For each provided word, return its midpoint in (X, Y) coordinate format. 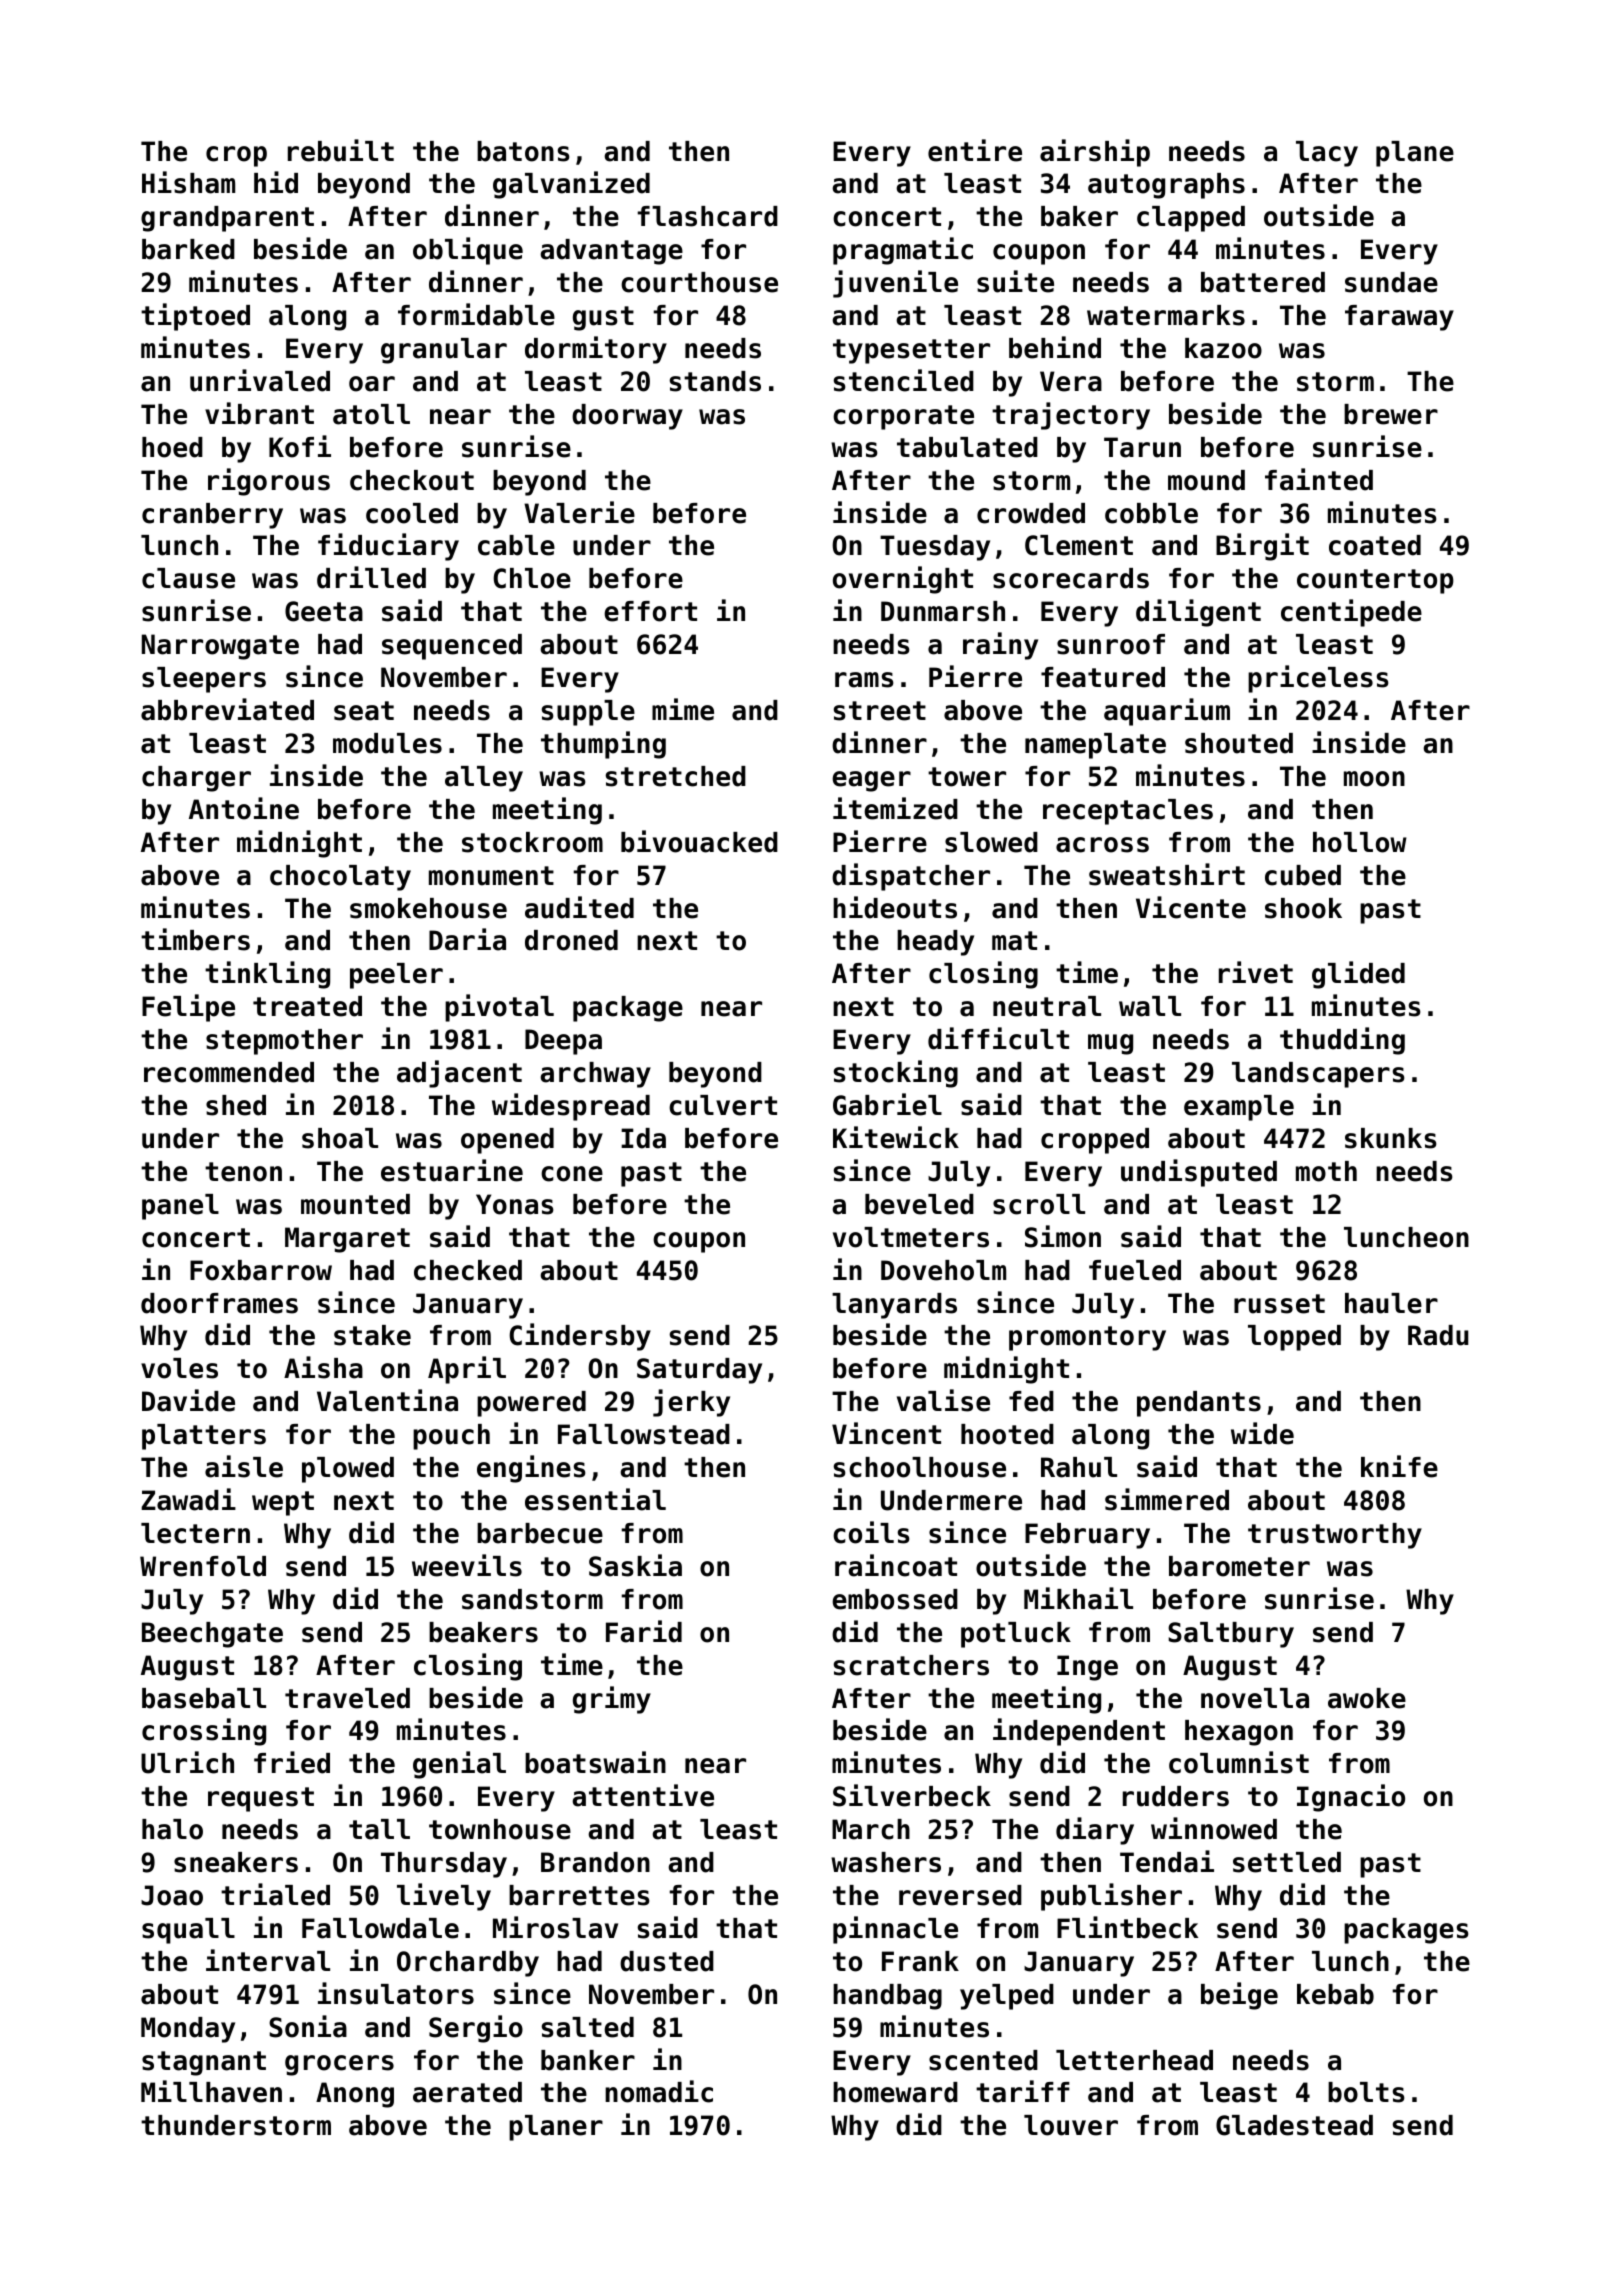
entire (975, 150)
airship (1095, 153)
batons (523, 151)
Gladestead (1294, 2125)
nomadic (659, 2091)
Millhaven (211, 2091)
